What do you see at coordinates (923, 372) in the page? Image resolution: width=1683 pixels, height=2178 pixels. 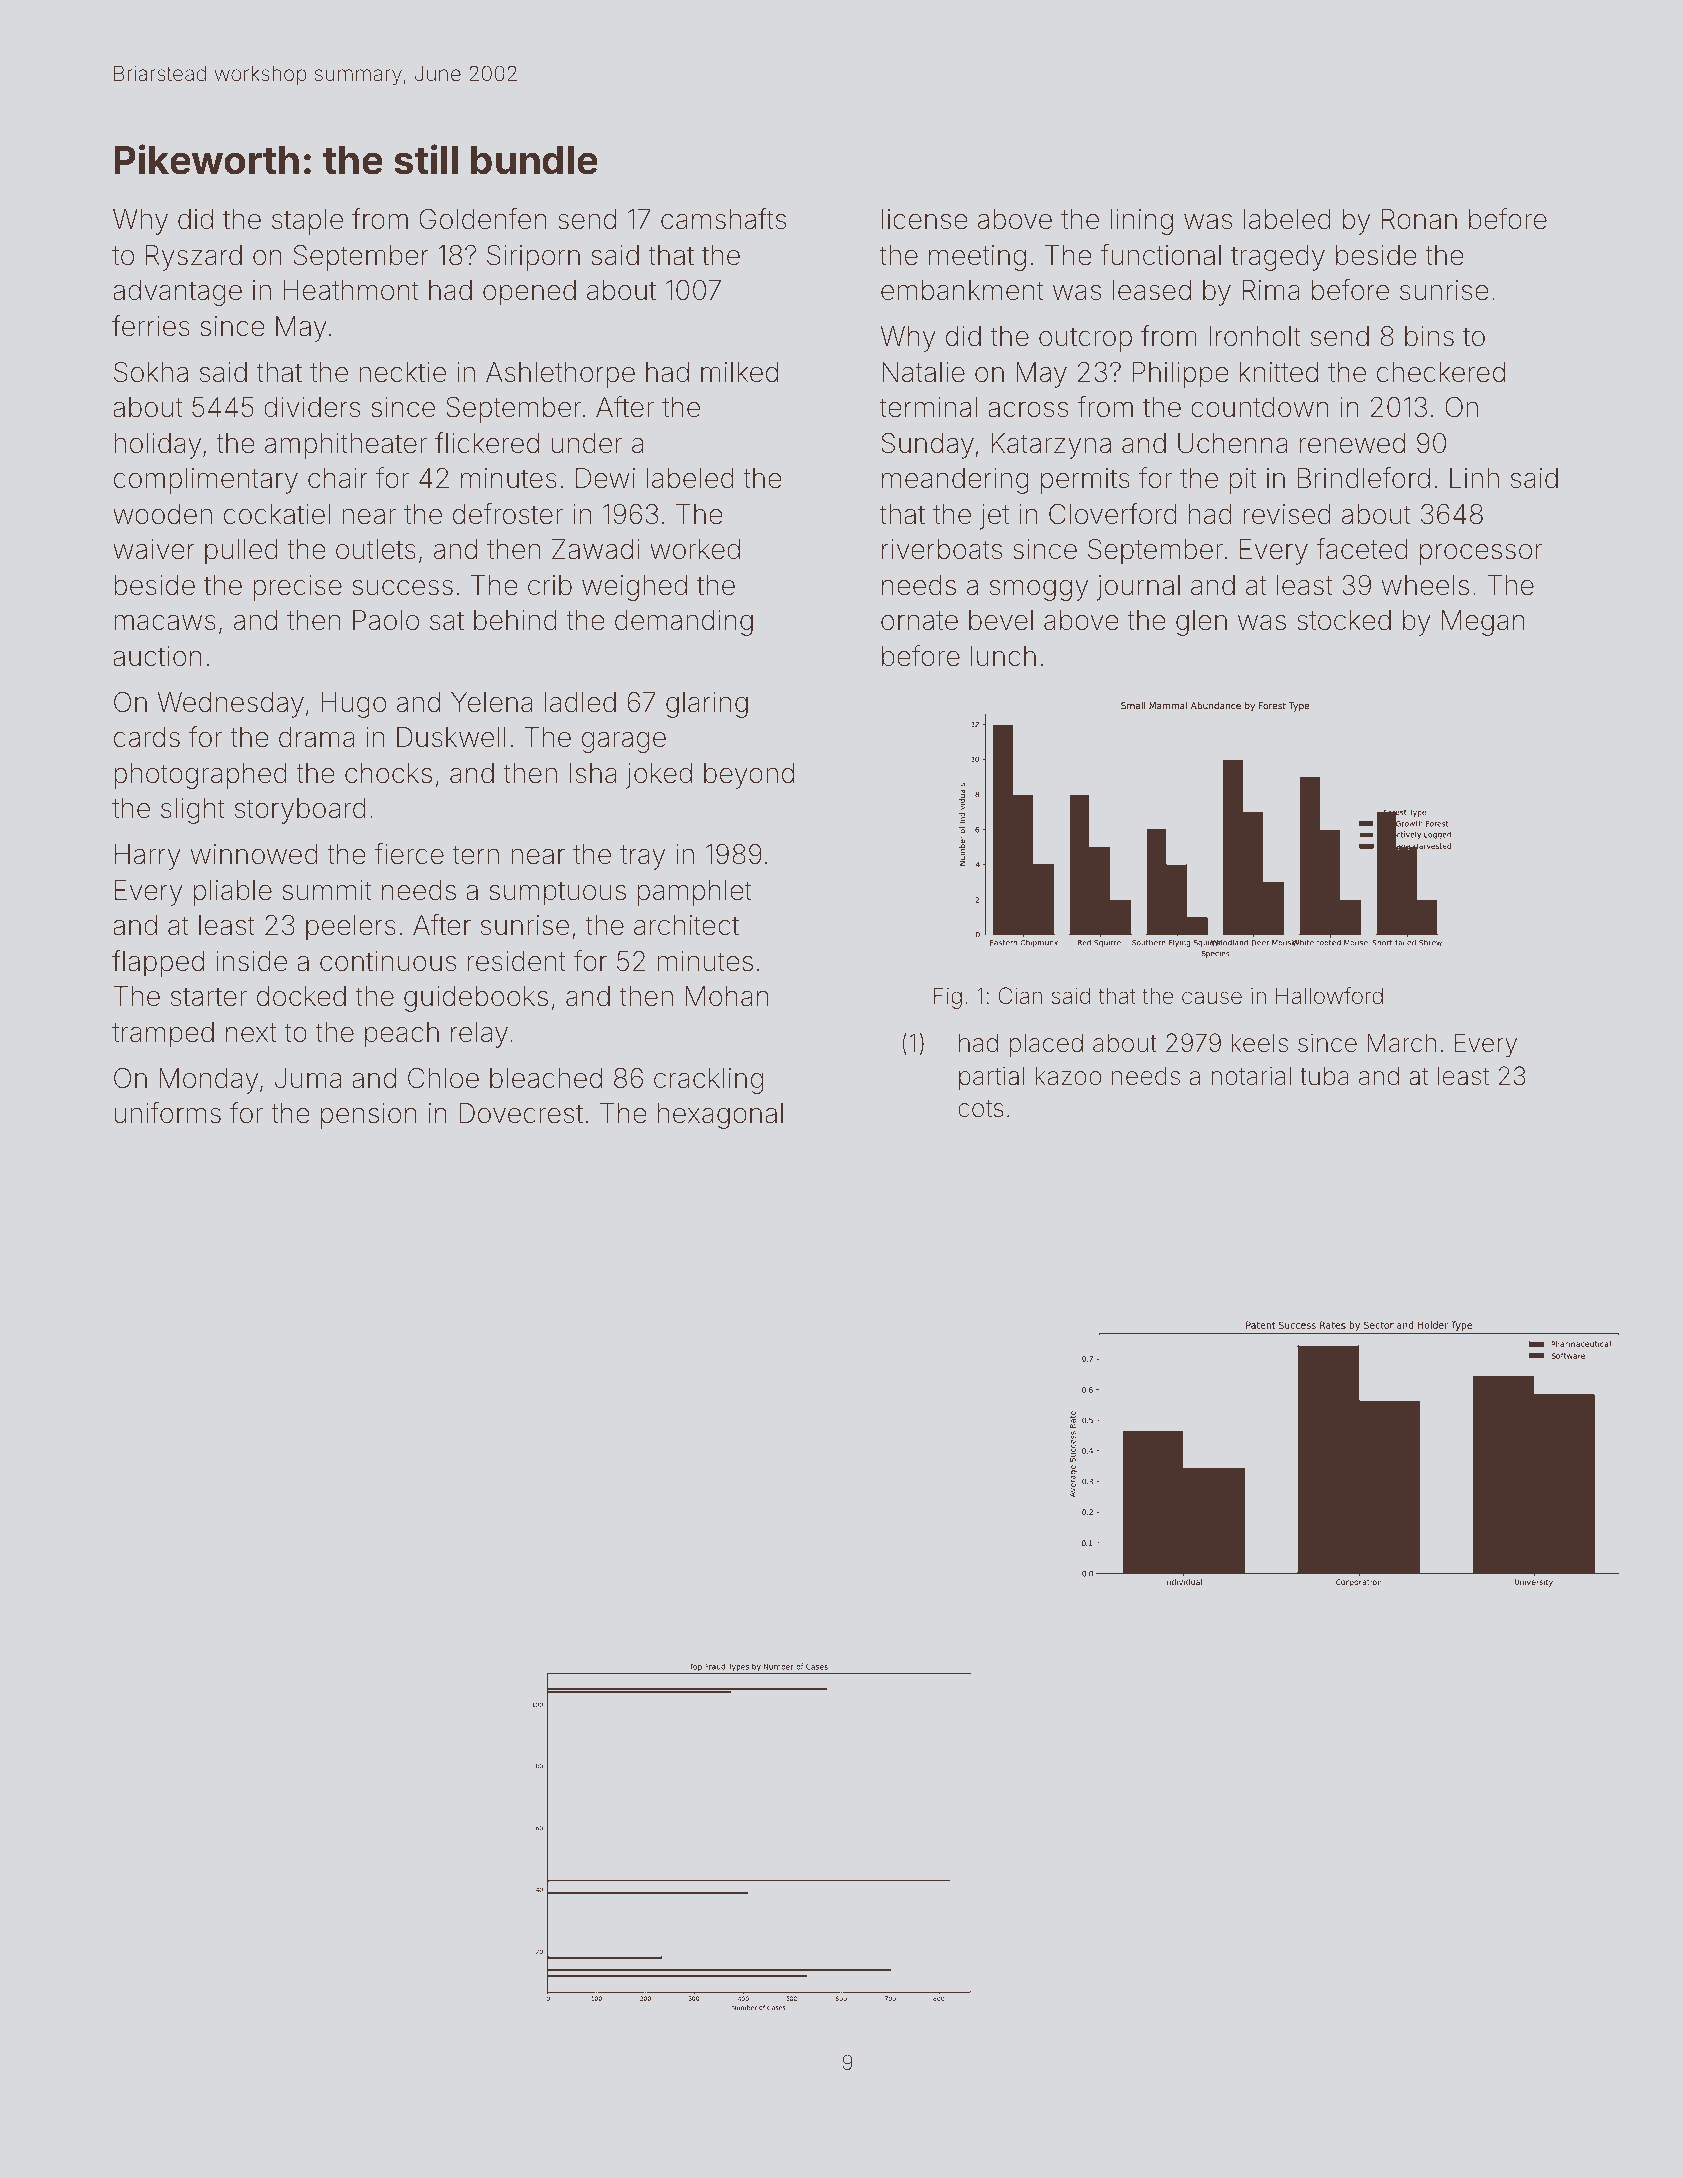 I see `Natalie` at bounding box center [923, 372].
